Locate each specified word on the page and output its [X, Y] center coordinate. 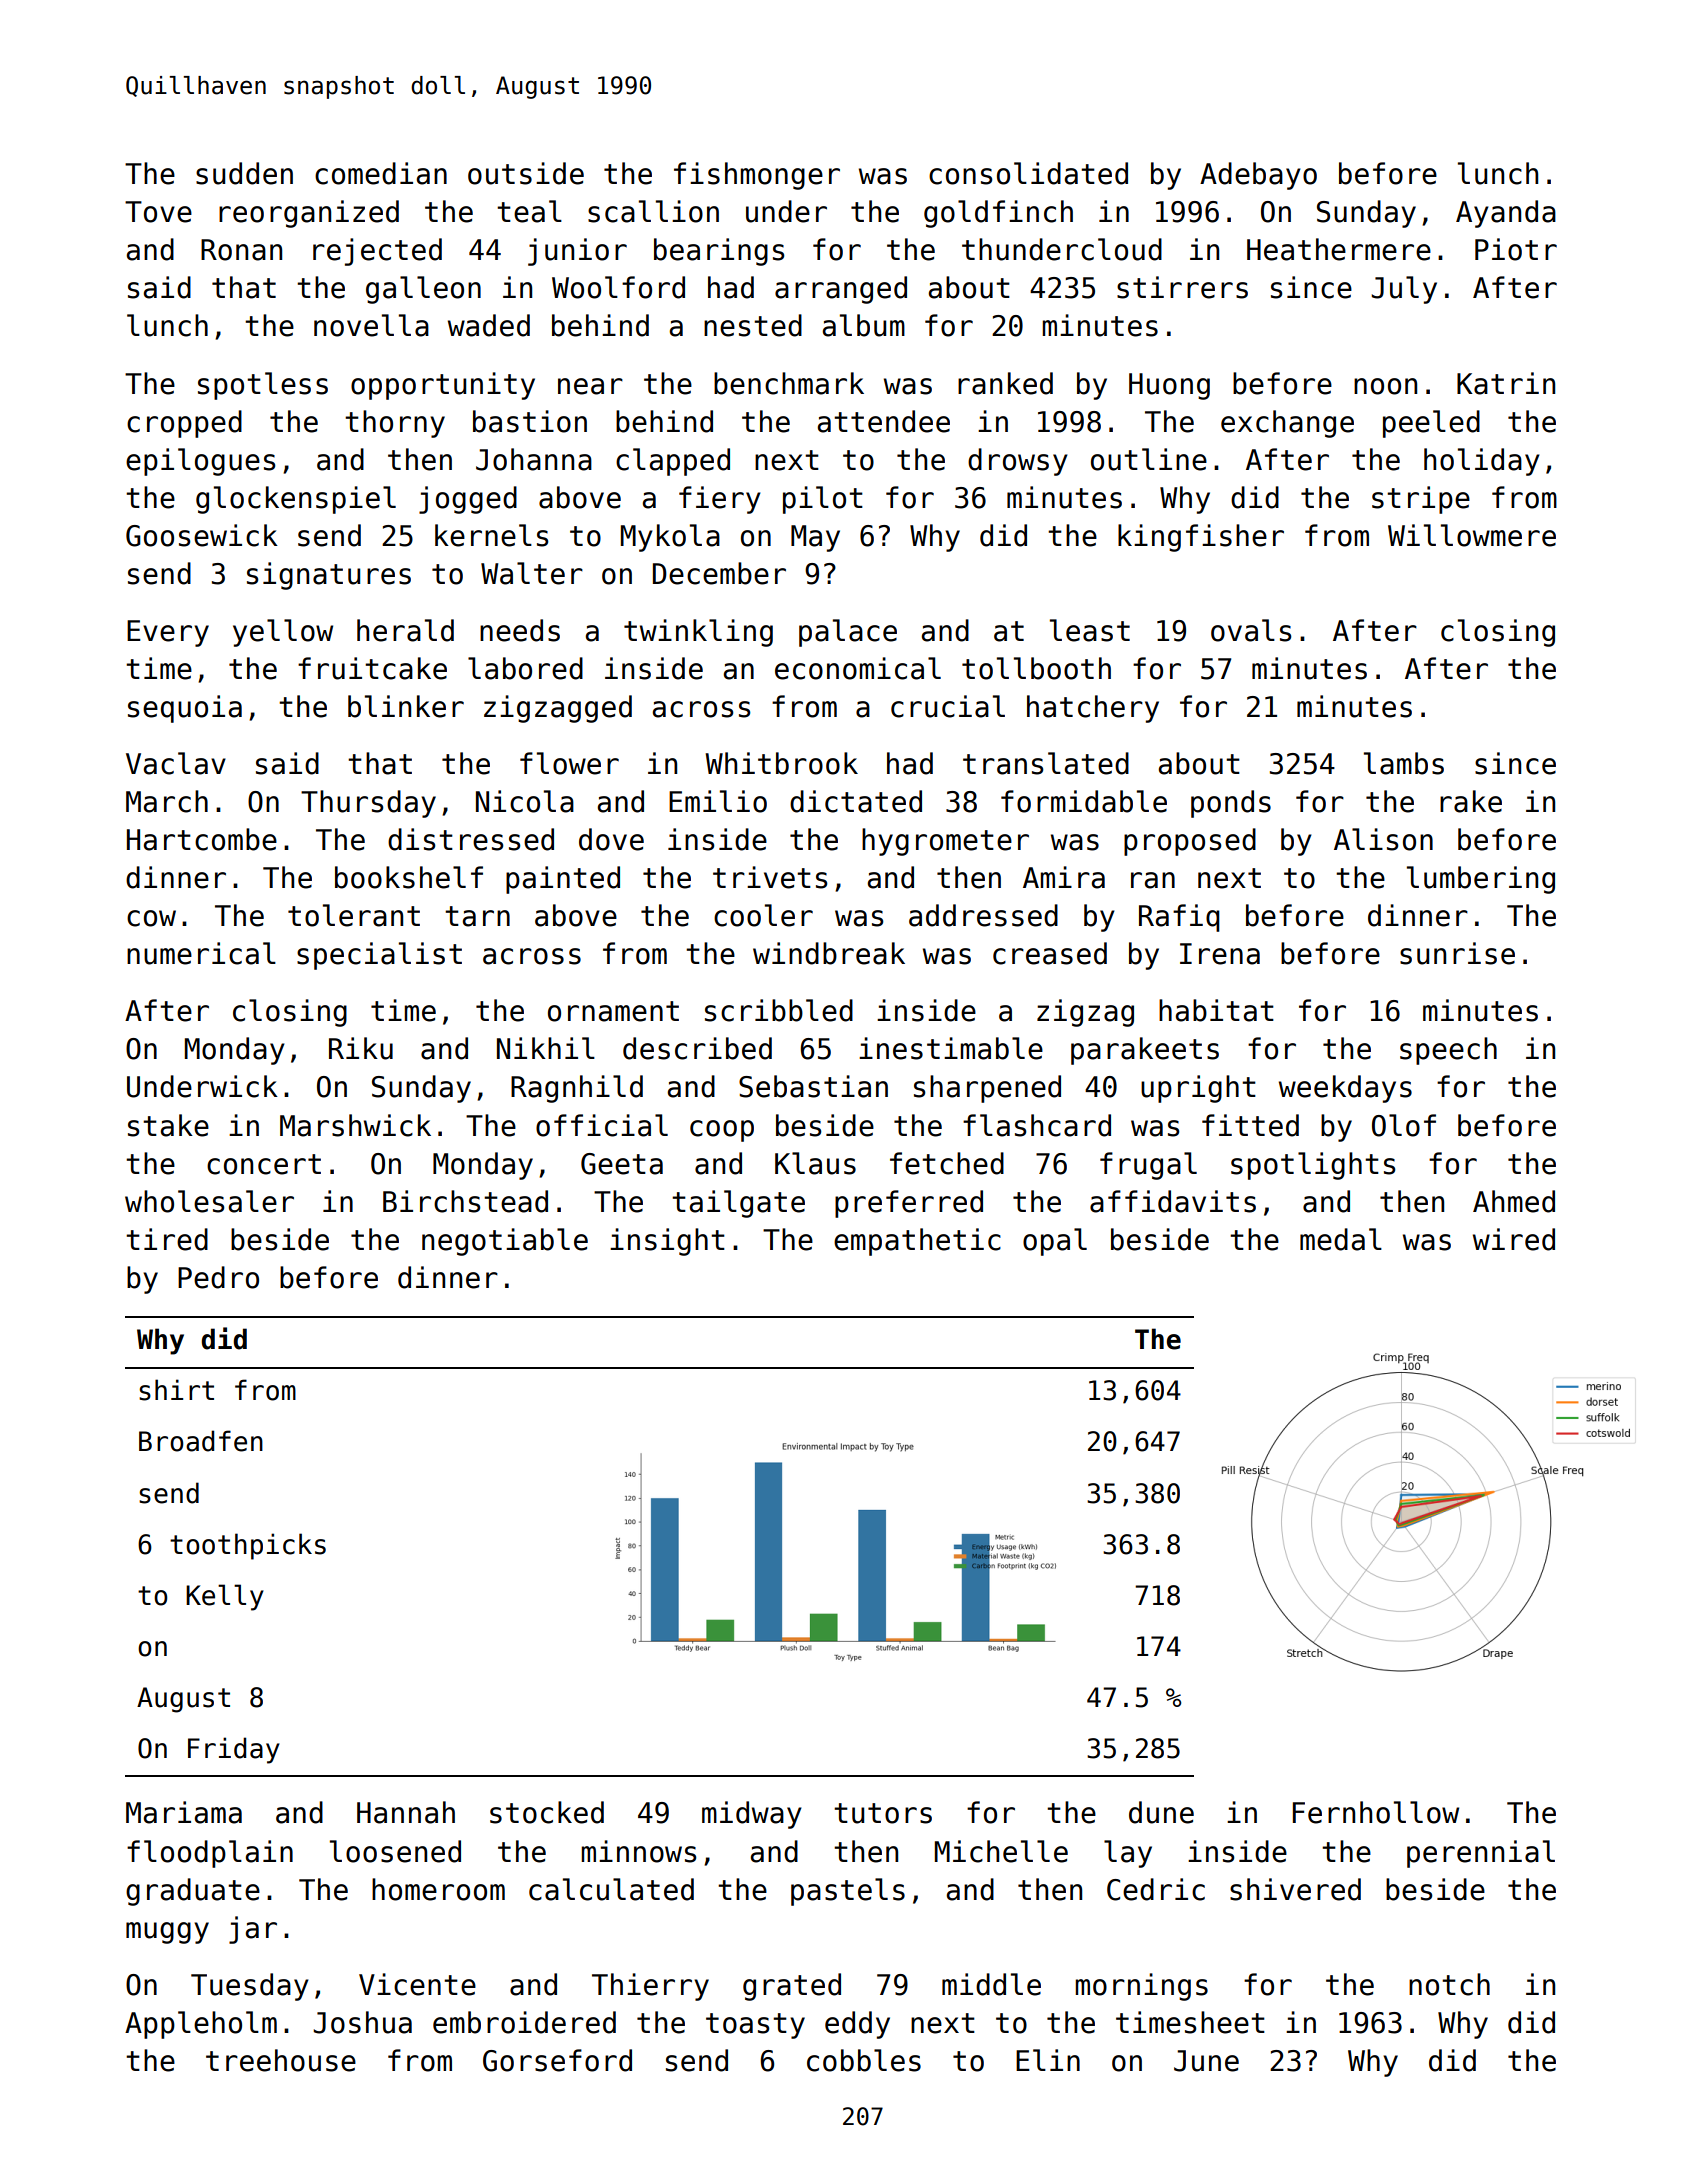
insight [667, 1242]
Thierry [650, 1987]
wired [1514, 1239]
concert [264, 1164]
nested [753, 325]
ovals [1251, 630]
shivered [1295, 1889]
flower [569, 763]
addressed [983, 915]
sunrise [1457, 953]
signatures [329, 576]
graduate [193, 1892]
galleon [423, 290]
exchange [1287, 424]
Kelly [225, 1597]
